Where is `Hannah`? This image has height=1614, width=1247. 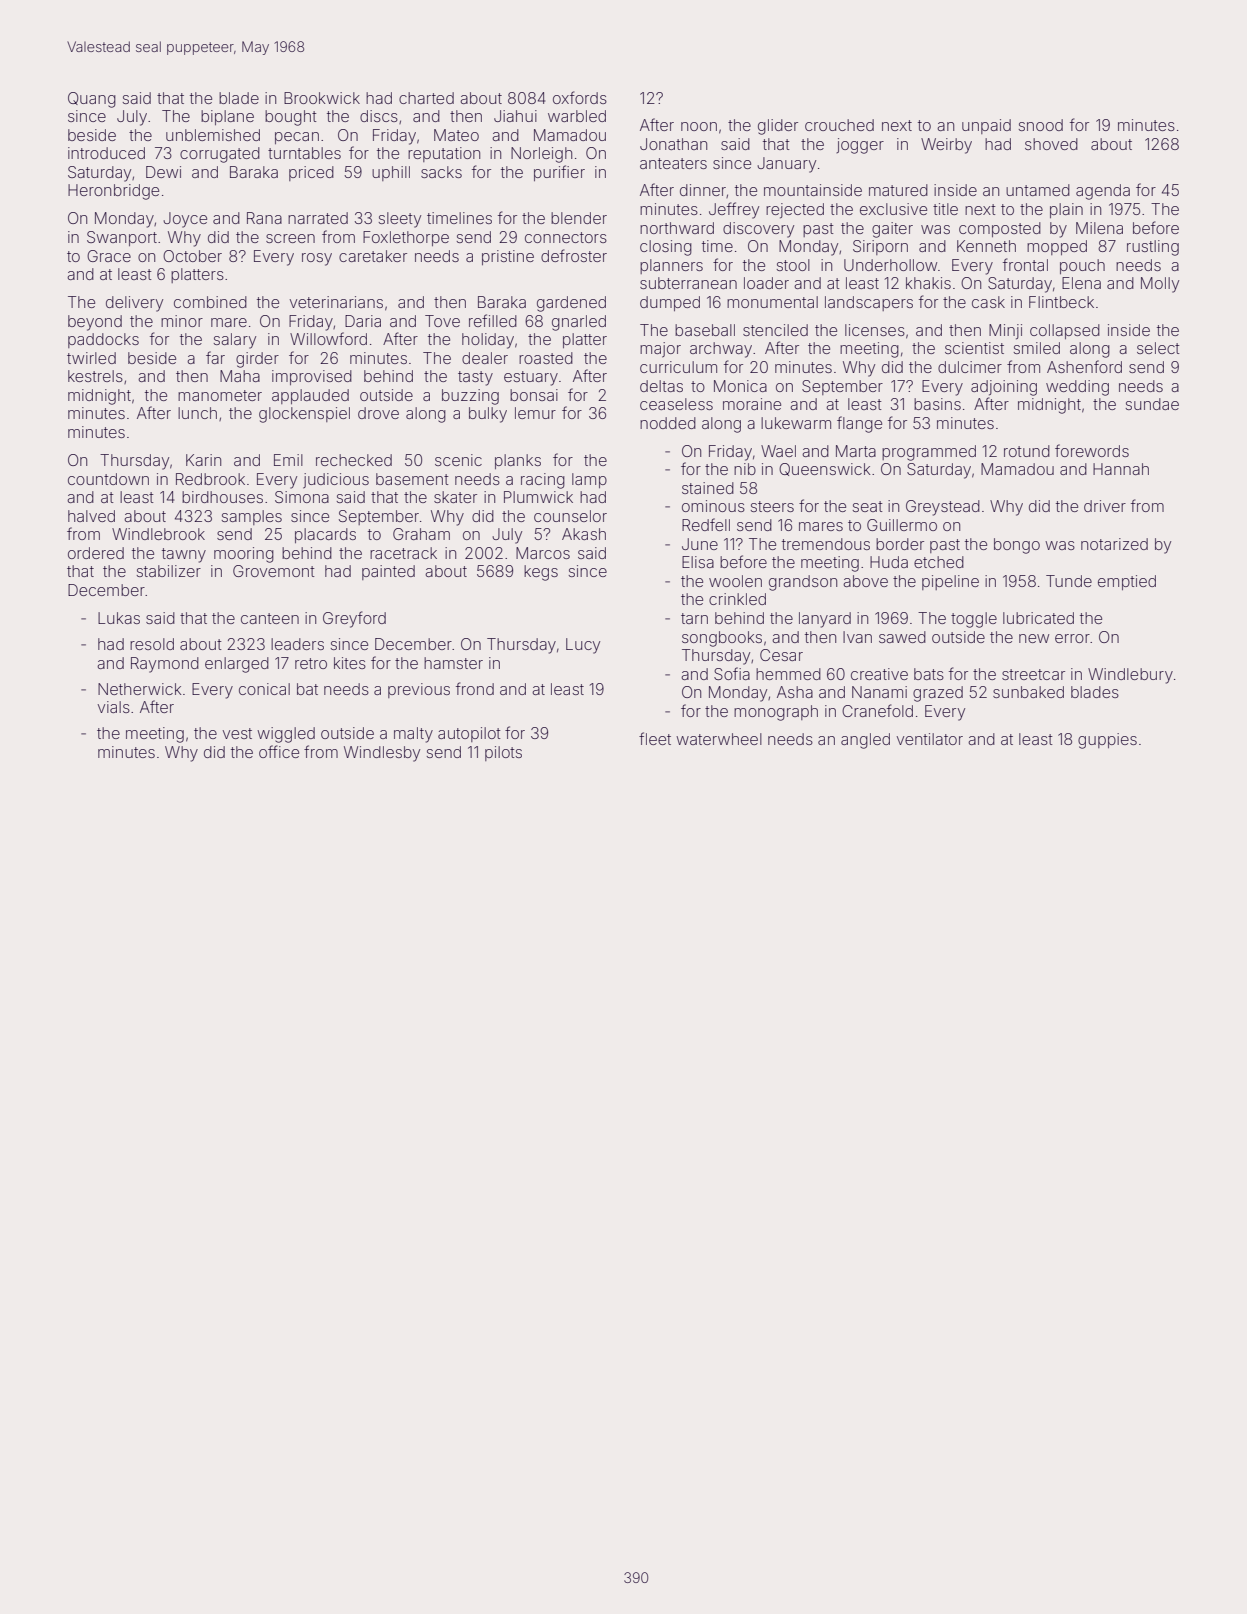 Hannah is located at coordinates (1121, 469).
